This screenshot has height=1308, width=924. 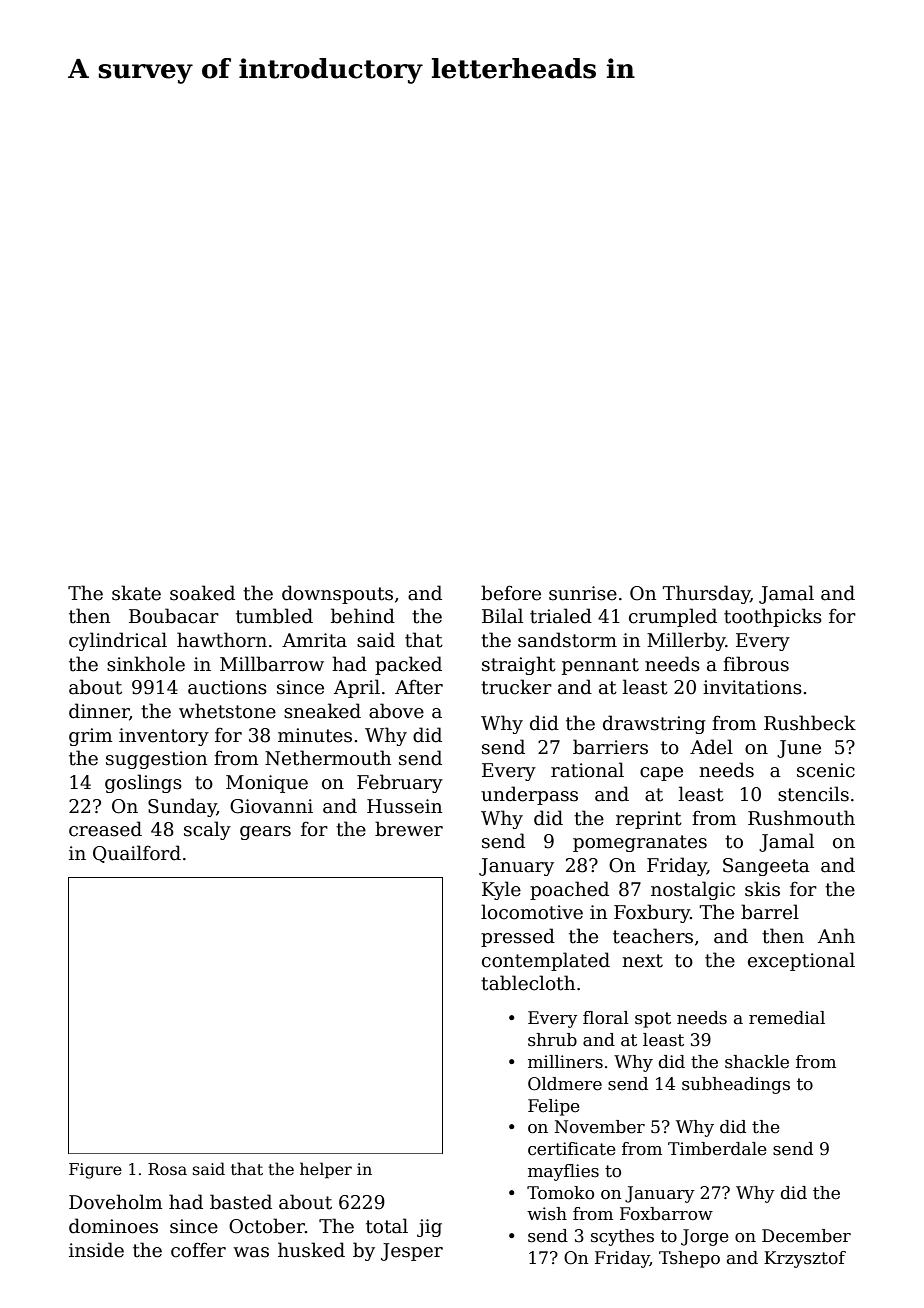 What do you see at coordinates (105, 829) in the screenshot?
I see `creased` at bounding box center [105, 829].
